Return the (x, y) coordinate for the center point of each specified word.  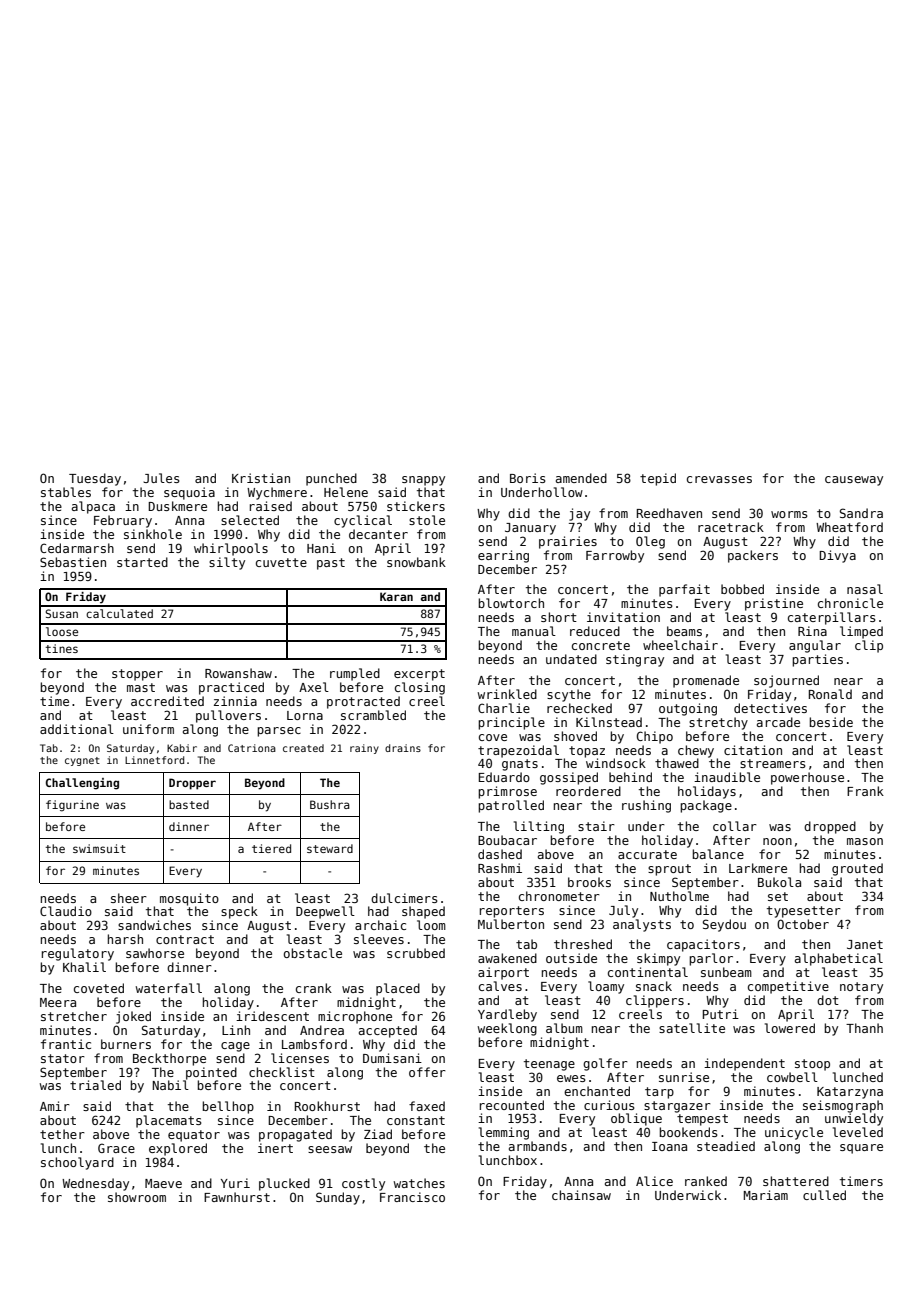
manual (534, 631)
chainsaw (581, 1195)
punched (331, 479)
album (564, 1028)
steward (330, 848)
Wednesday (95, 1184)
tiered (271, 848)
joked (133, 1017)
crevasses (719, 479)
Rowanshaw (238, 673)
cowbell (792, 1077)
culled (824, 1195)
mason (865, 841)
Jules (161, 478)
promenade (706, 681)
